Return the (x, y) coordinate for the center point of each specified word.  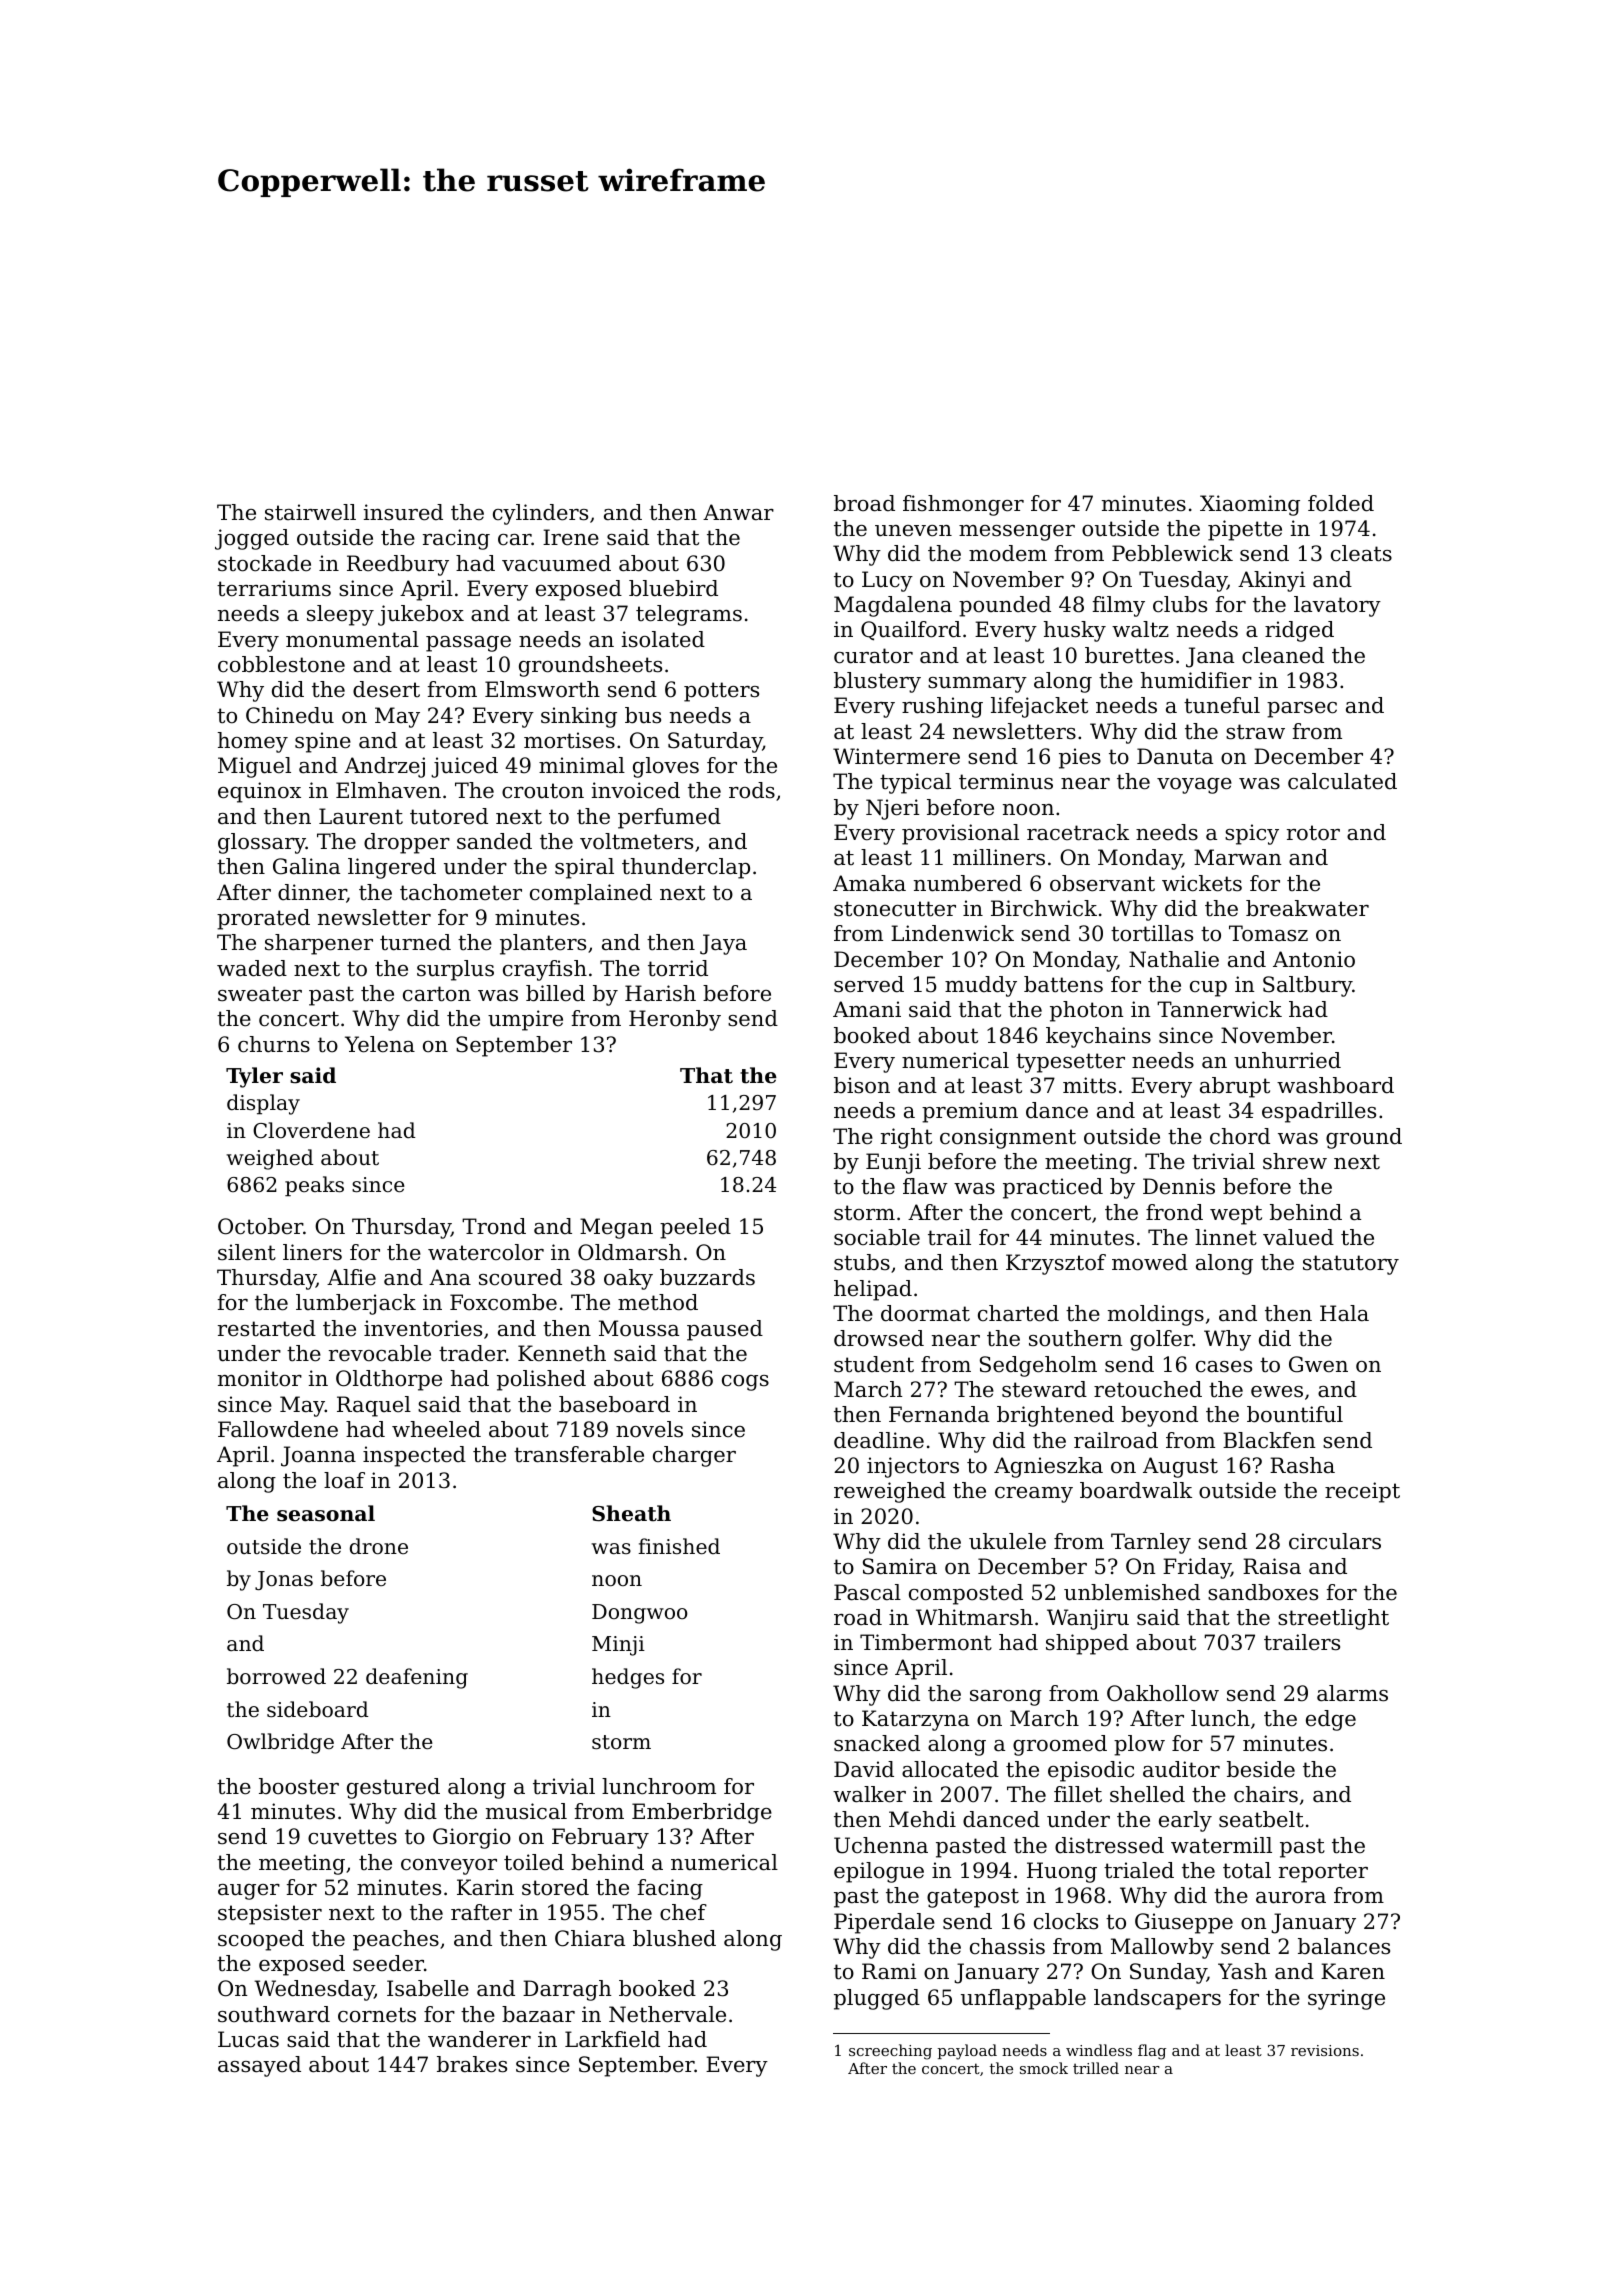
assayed (259, 2066)
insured (403, 512)
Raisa (1272, 1566)
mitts (1089, 1085)
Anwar (738, 512)
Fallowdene (278, 1429)
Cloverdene (311, 1130)
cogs (745, 1383)
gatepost (973, 1898)
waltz (1140, 629)
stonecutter (895, 909)
